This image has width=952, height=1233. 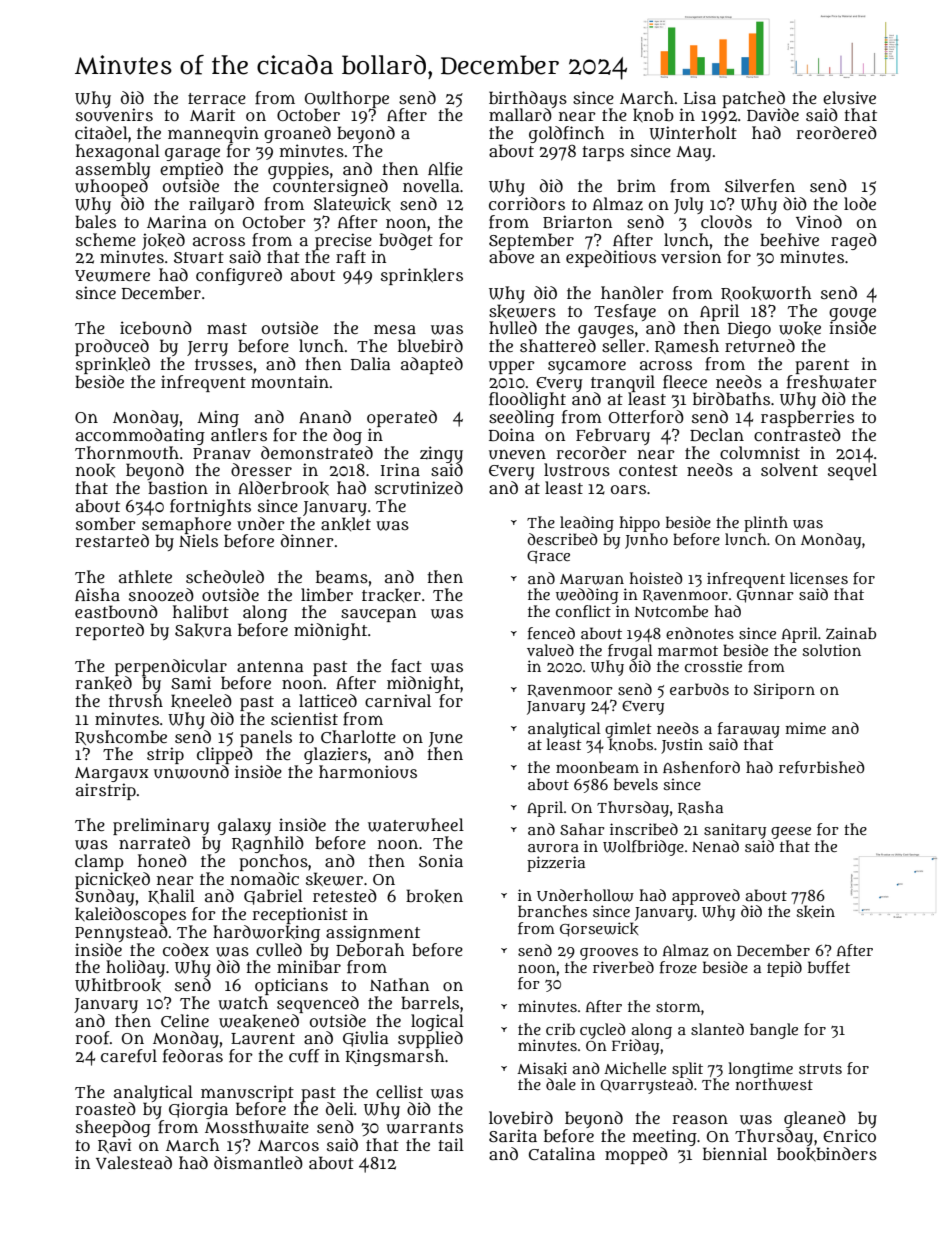 What do you see at coordinates (849, 98) in the image?
I see `elusive` at bounding box center [849, 98].
